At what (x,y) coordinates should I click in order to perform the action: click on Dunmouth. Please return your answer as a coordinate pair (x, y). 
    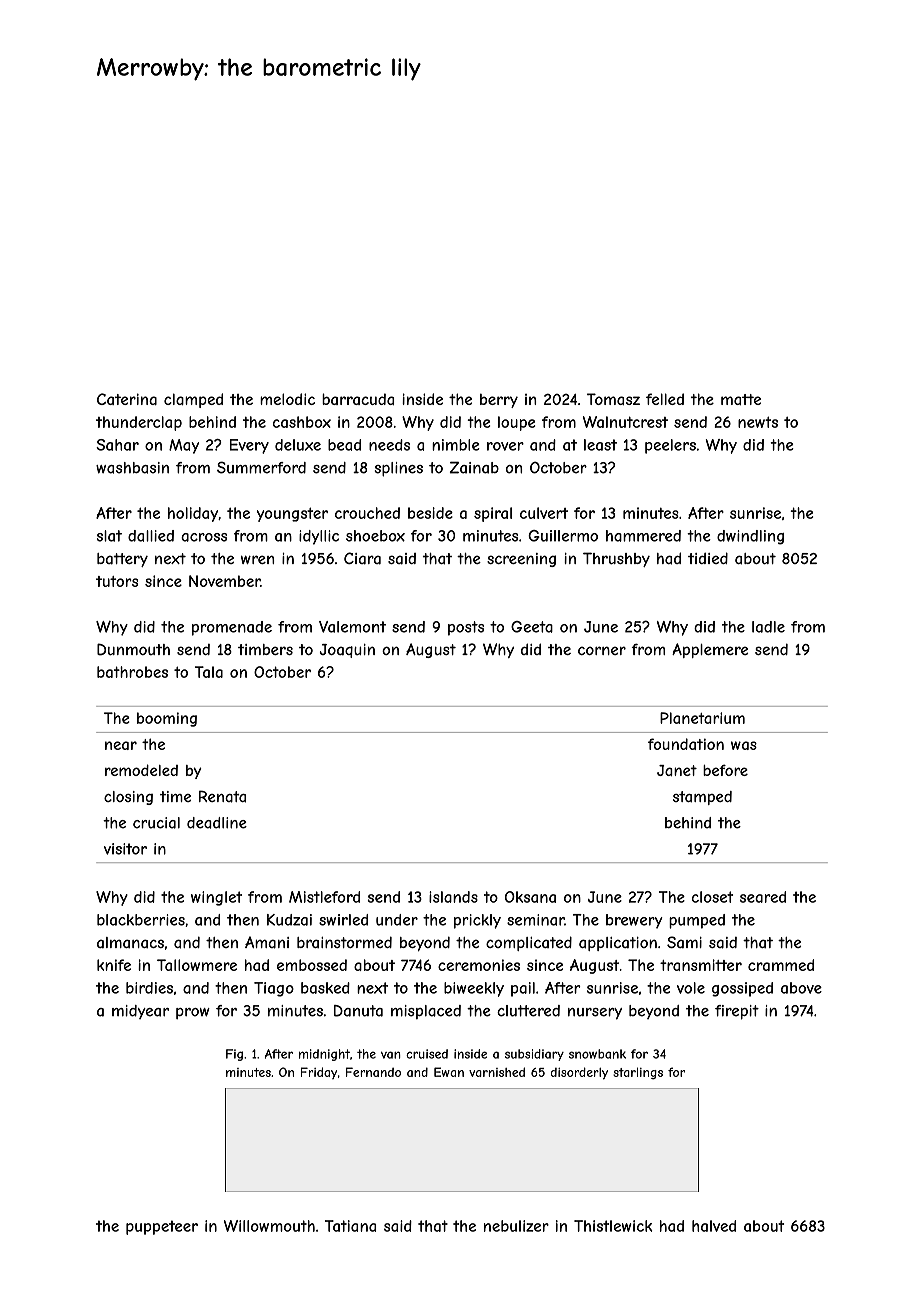
    Looking at the image, I should click on (133, 649).
